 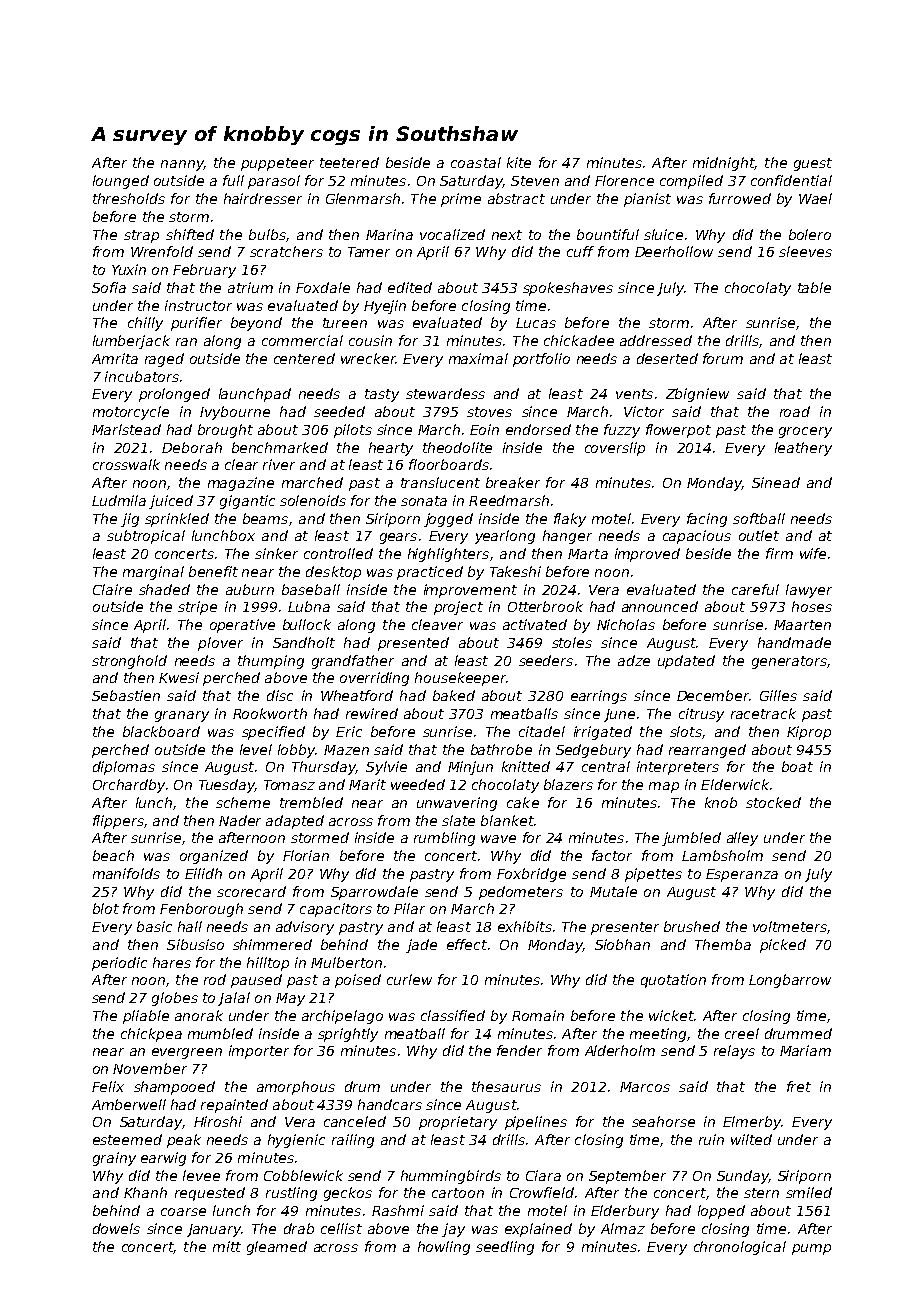 I want to click on classified, so click(x=453, y=1015).
